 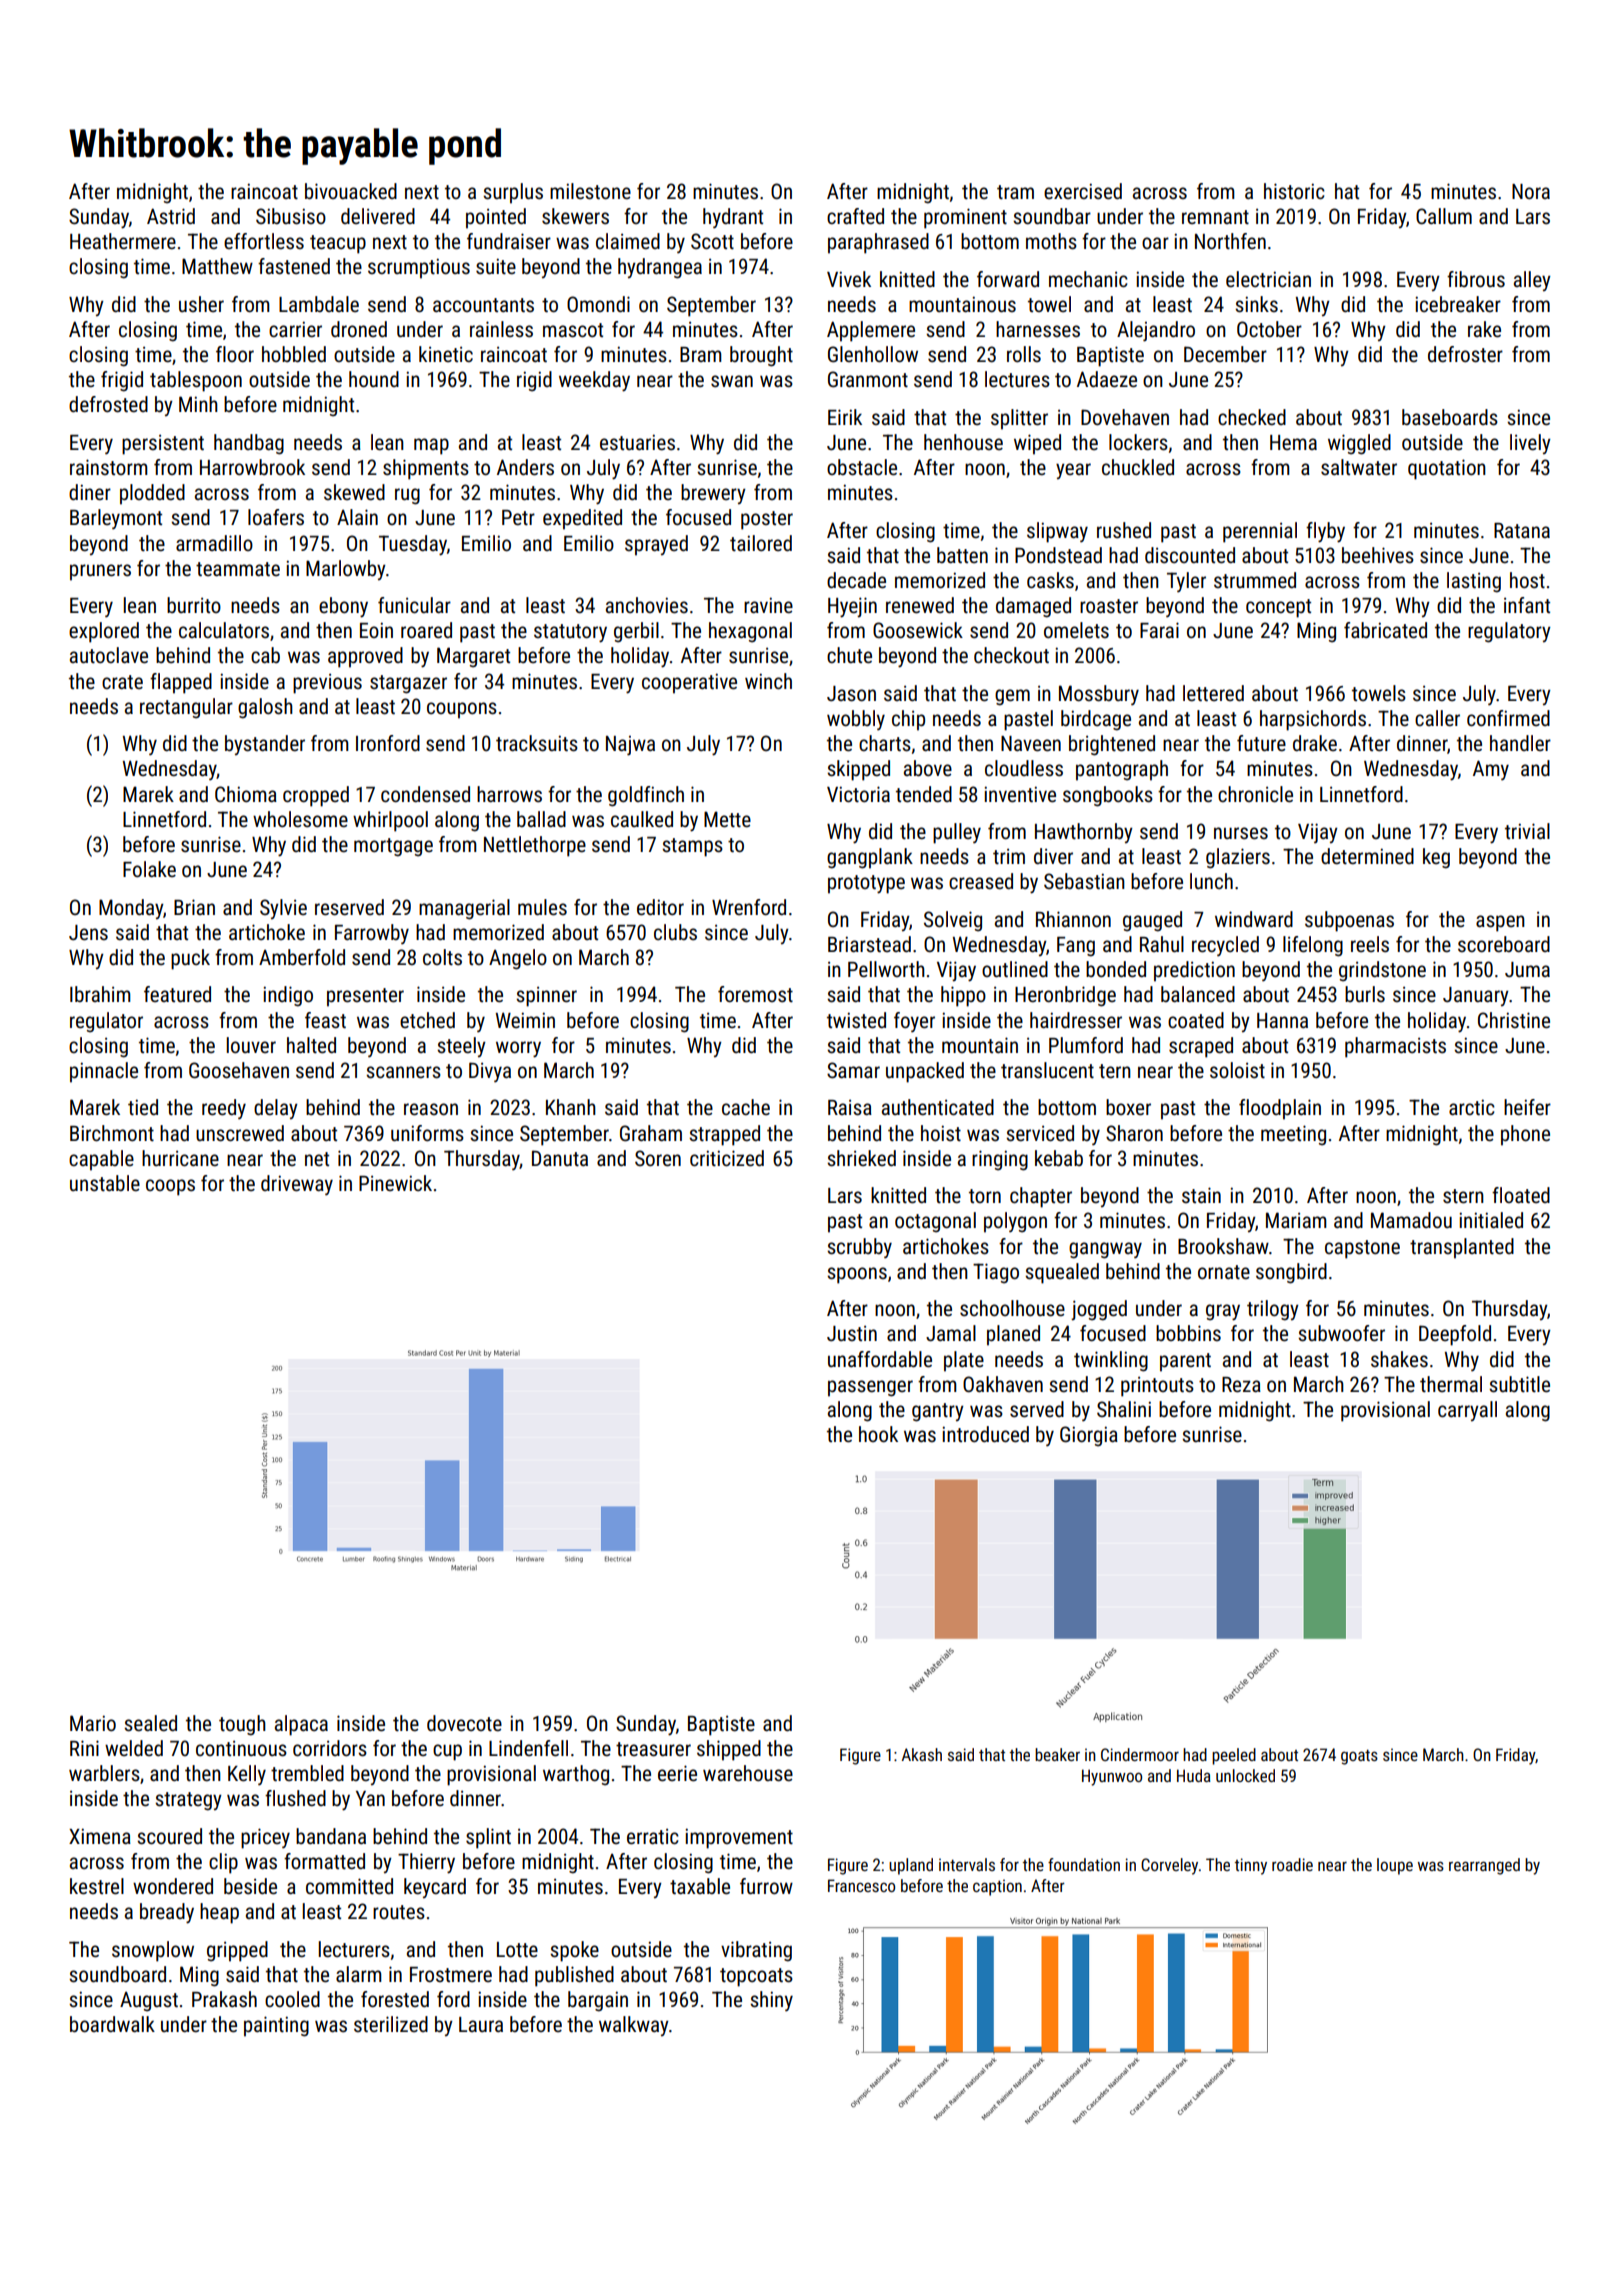 What do you see at coordinates (1293, 442) in the document?
I see `Hema` at bounding box center [1293, 442].
